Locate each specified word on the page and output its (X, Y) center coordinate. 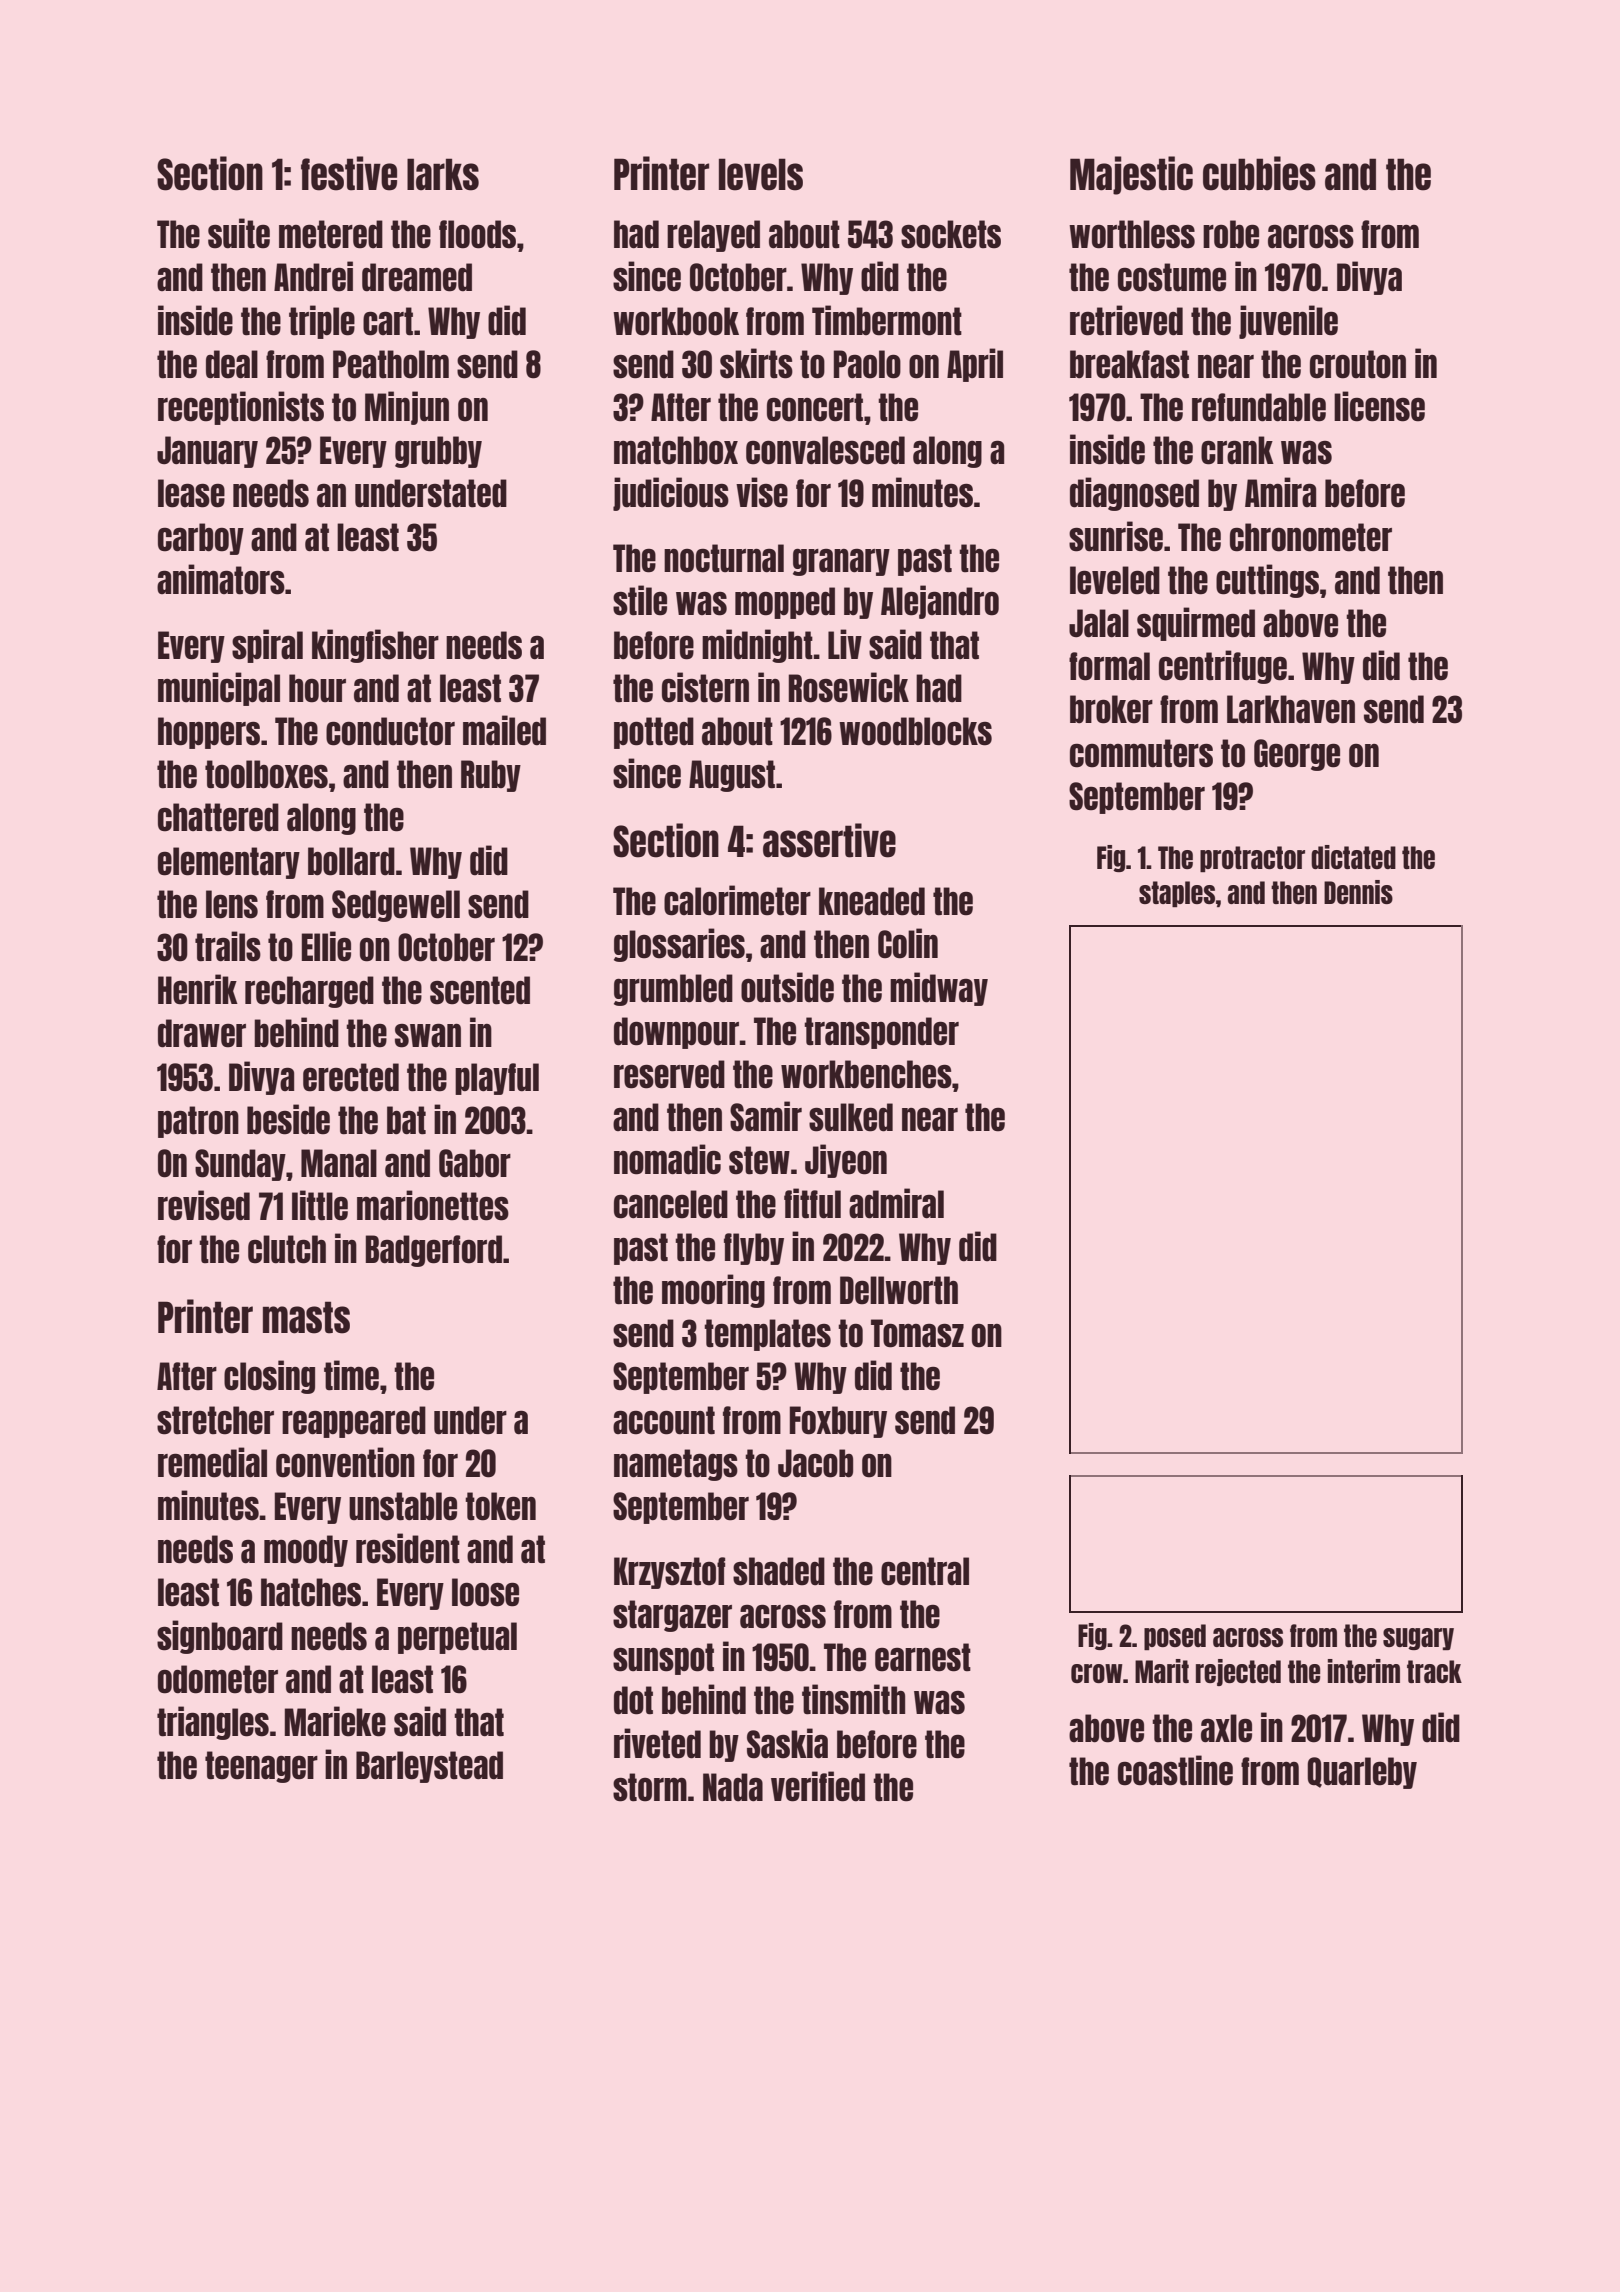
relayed (713, 236)
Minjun (407, 408)
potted (654, 733)
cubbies (1259, 173)
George (1297, 755)
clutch (287, 1249)
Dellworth (899, 1290)
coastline (1175, 1770)
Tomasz (917, 1333)
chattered (218, 817)
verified (818, 1786)
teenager (261, 1767)
